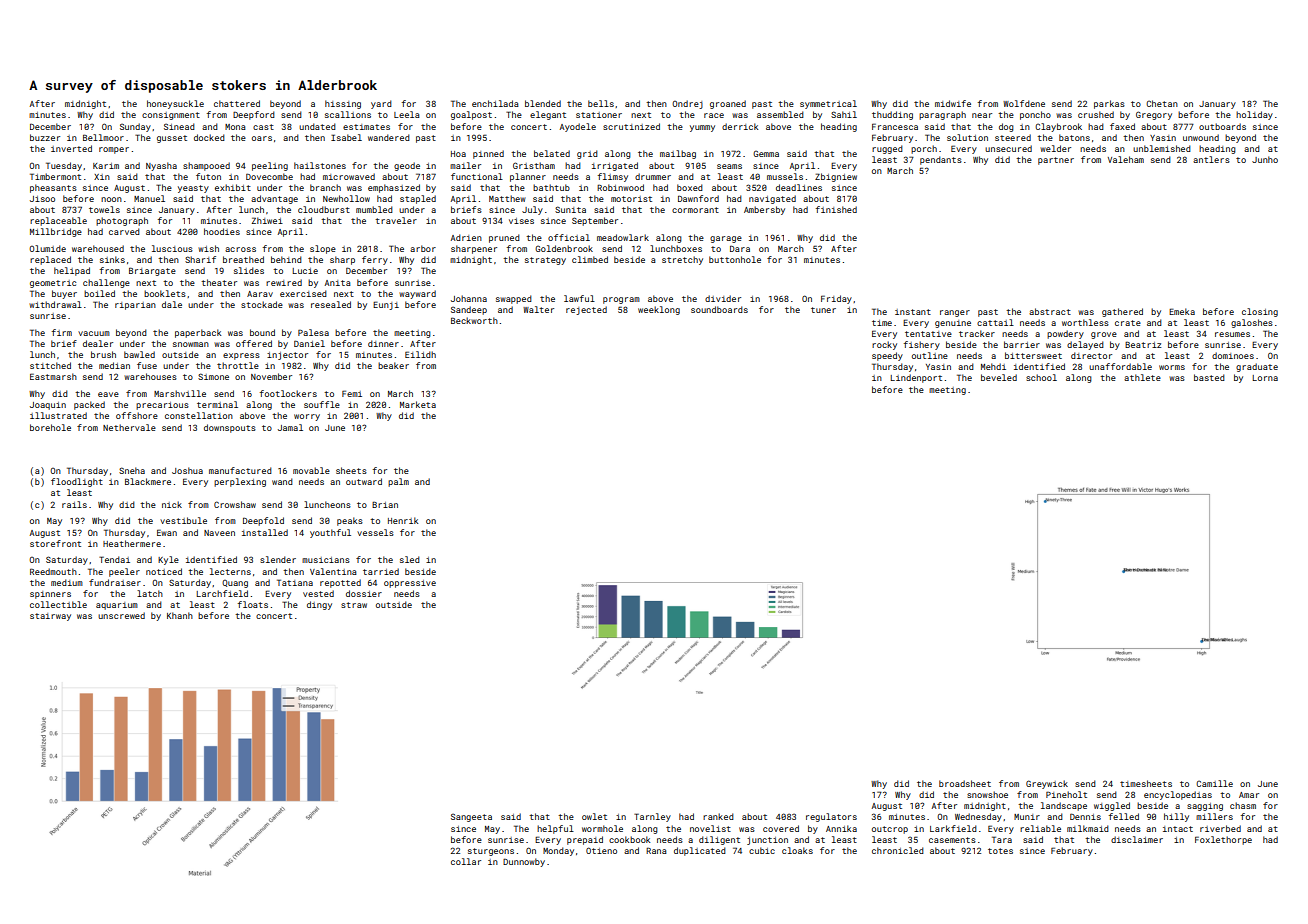 This screenshot has width=1308, height=924. Describe the element at coordinates (1214, 783) in the screenshot. I see `Camille` at that location.
